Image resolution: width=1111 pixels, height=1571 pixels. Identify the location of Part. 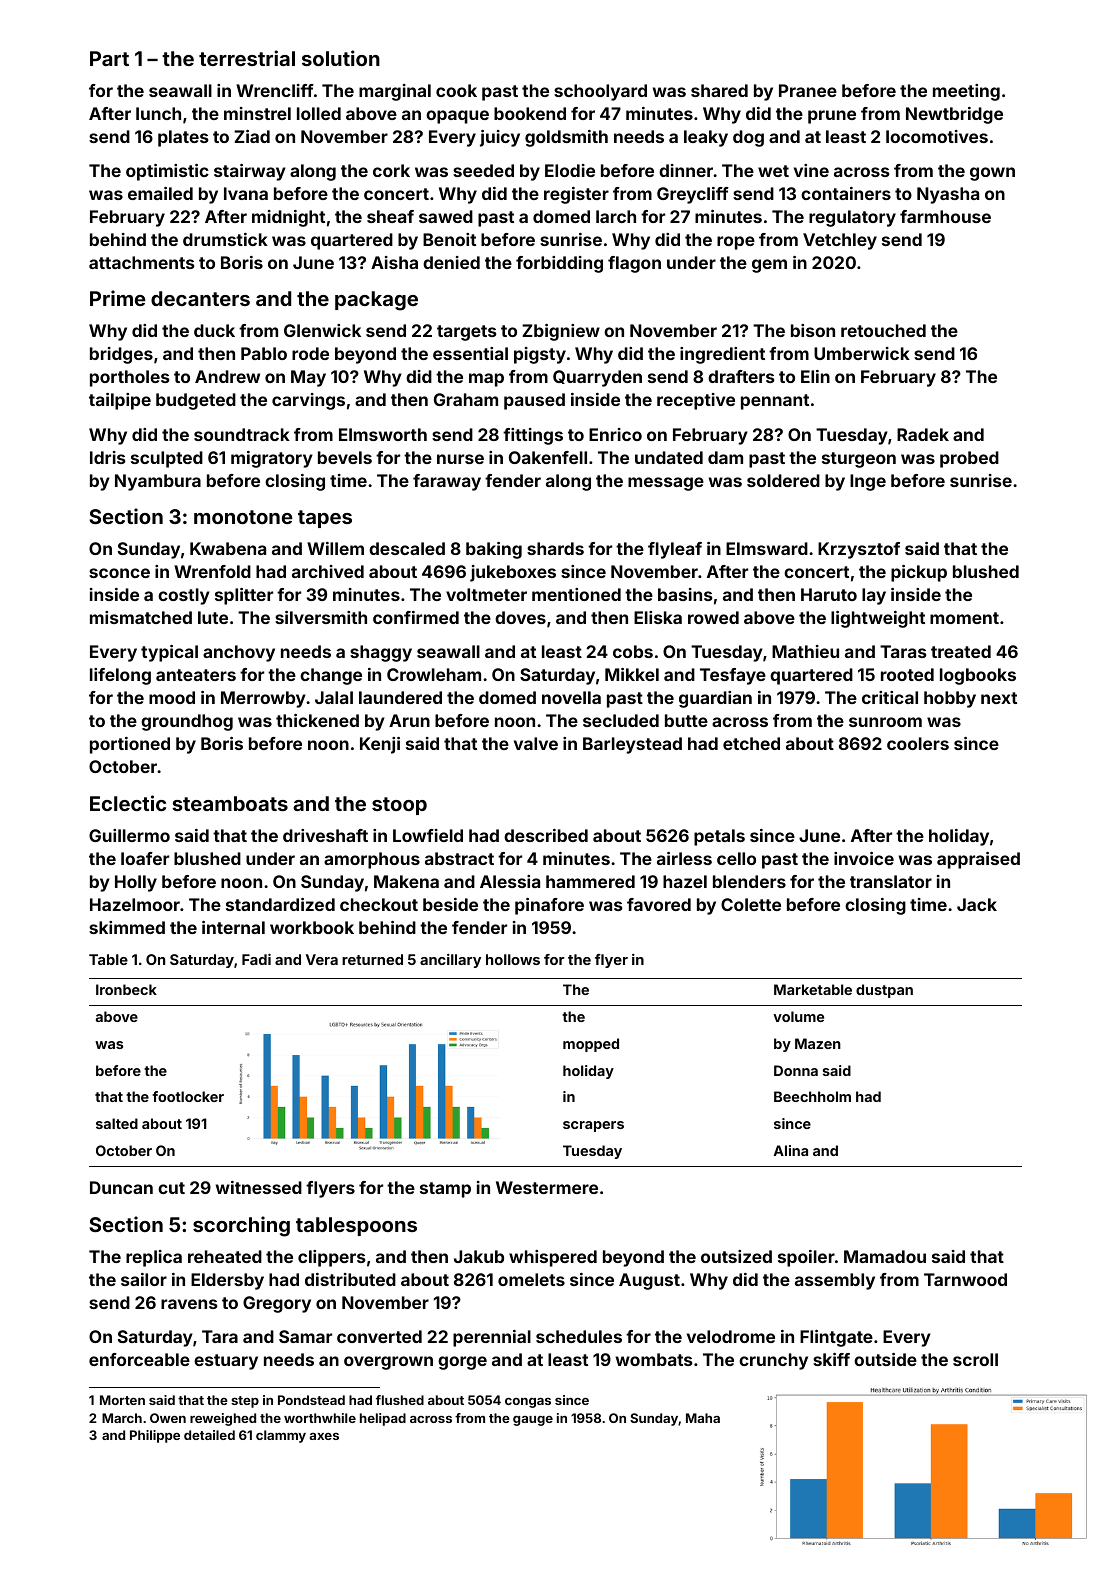
(109, 58).
